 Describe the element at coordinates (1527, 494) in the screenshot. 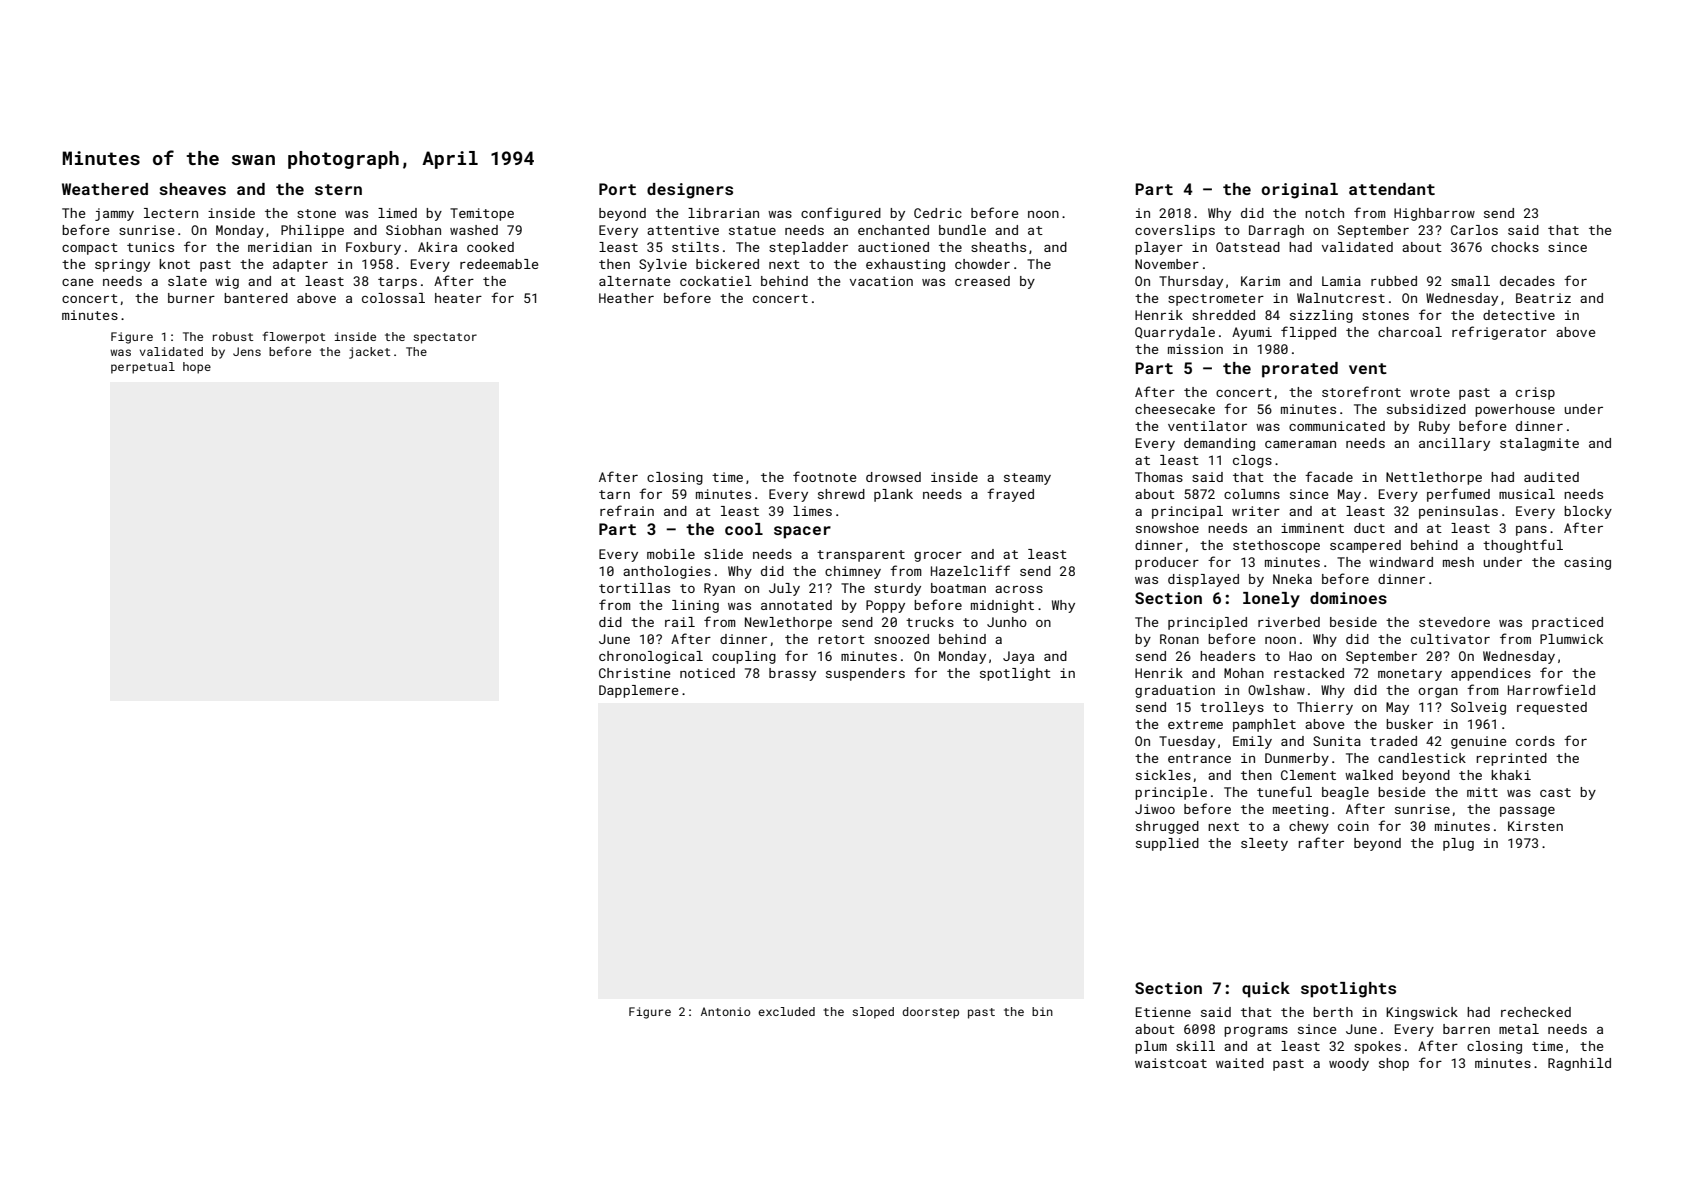

I see `musical` at that location.
